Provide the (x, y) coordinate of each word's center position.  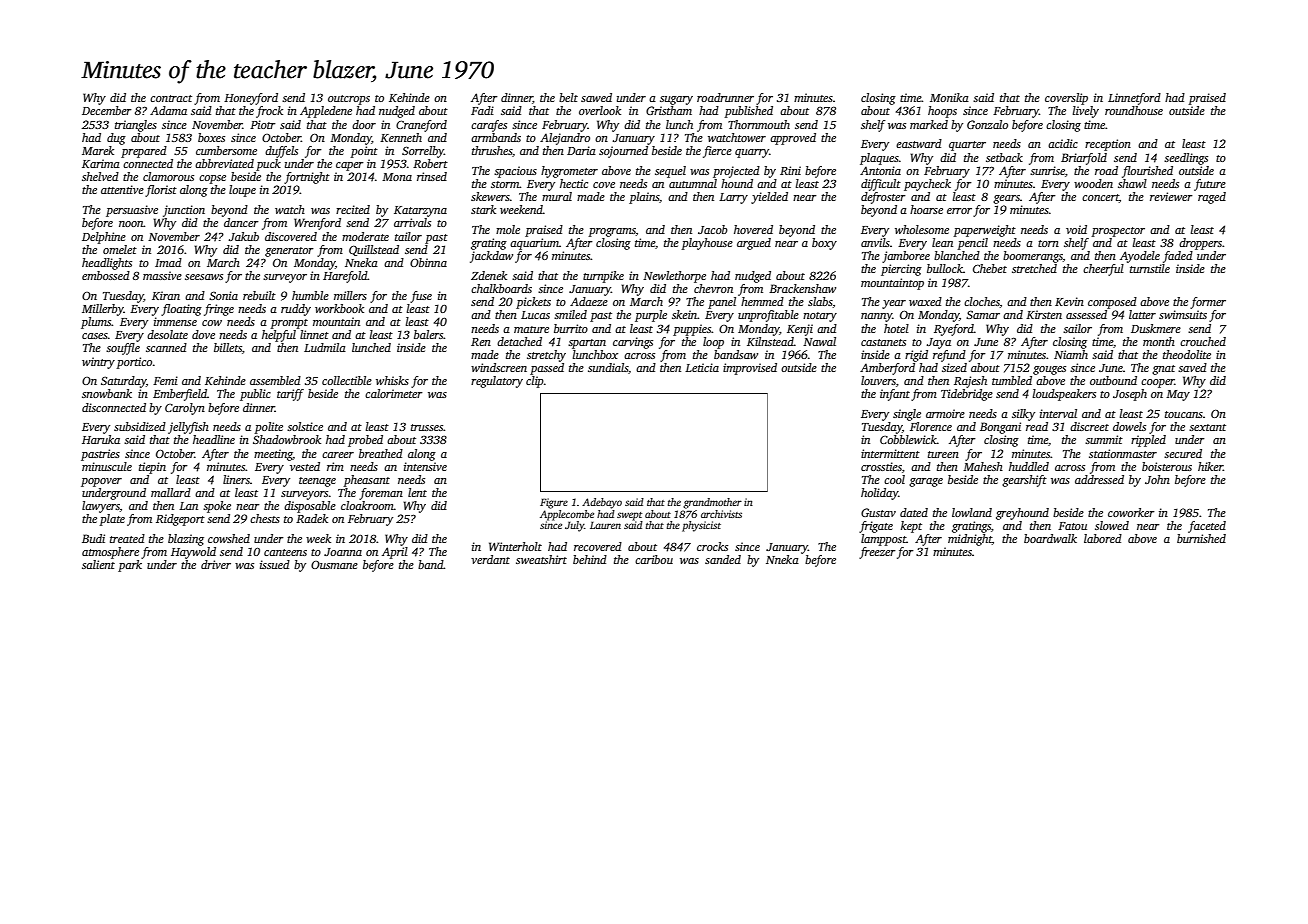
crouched (1203, 341)
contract (171, 98)
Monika (949, 97)
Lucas (535, 315)
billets (228, 347)
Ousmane (334, 565)
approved (793, 139)
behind (590, 559)
